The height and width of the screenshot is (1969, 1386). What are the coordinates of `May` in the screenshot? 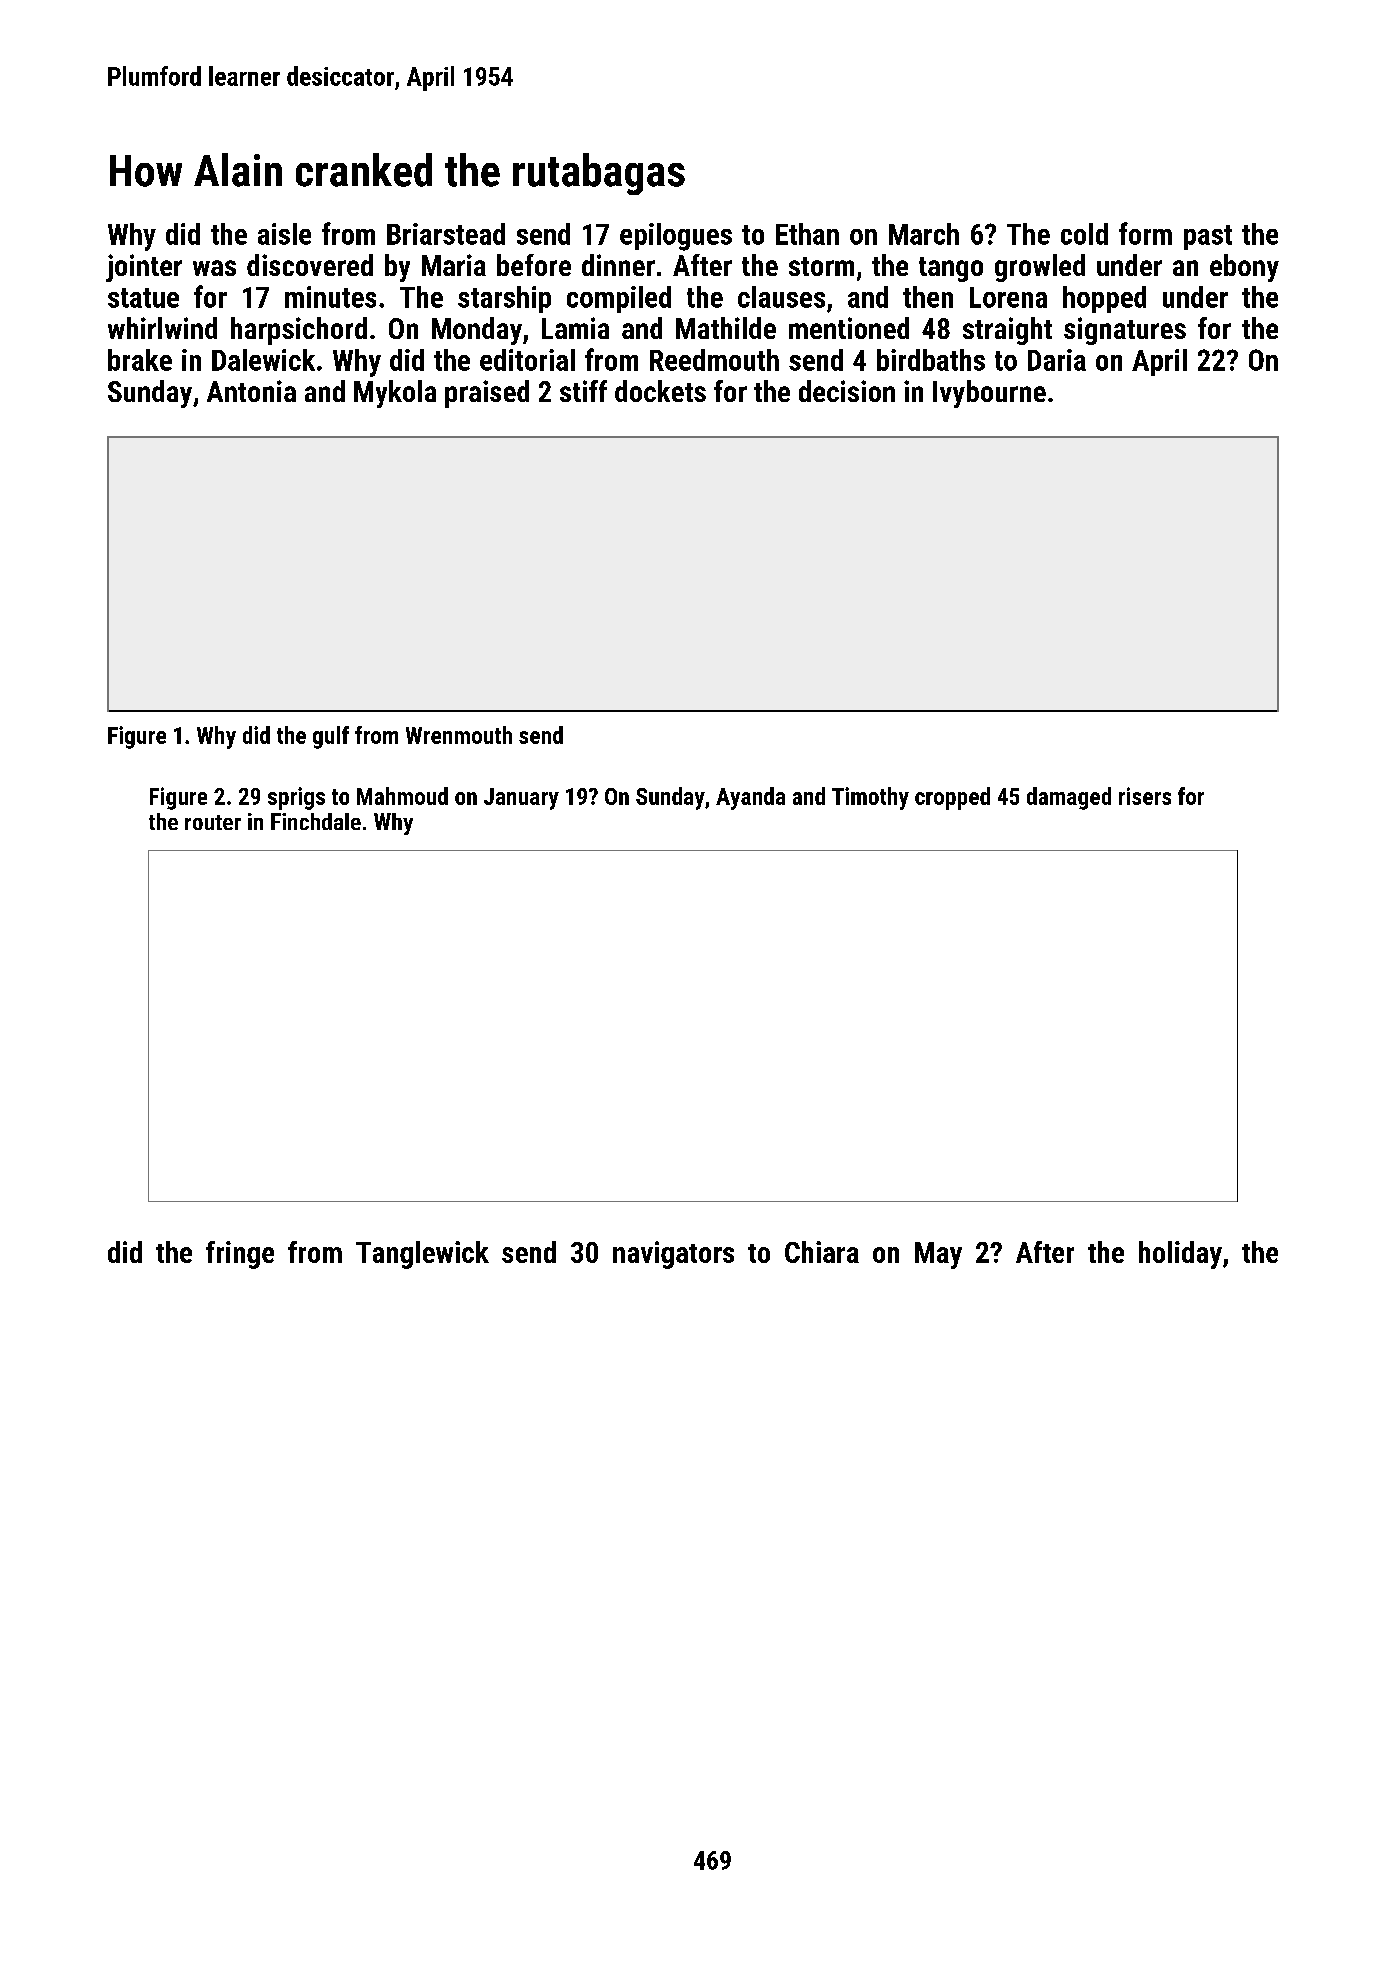 It's located at (938, 1255).
